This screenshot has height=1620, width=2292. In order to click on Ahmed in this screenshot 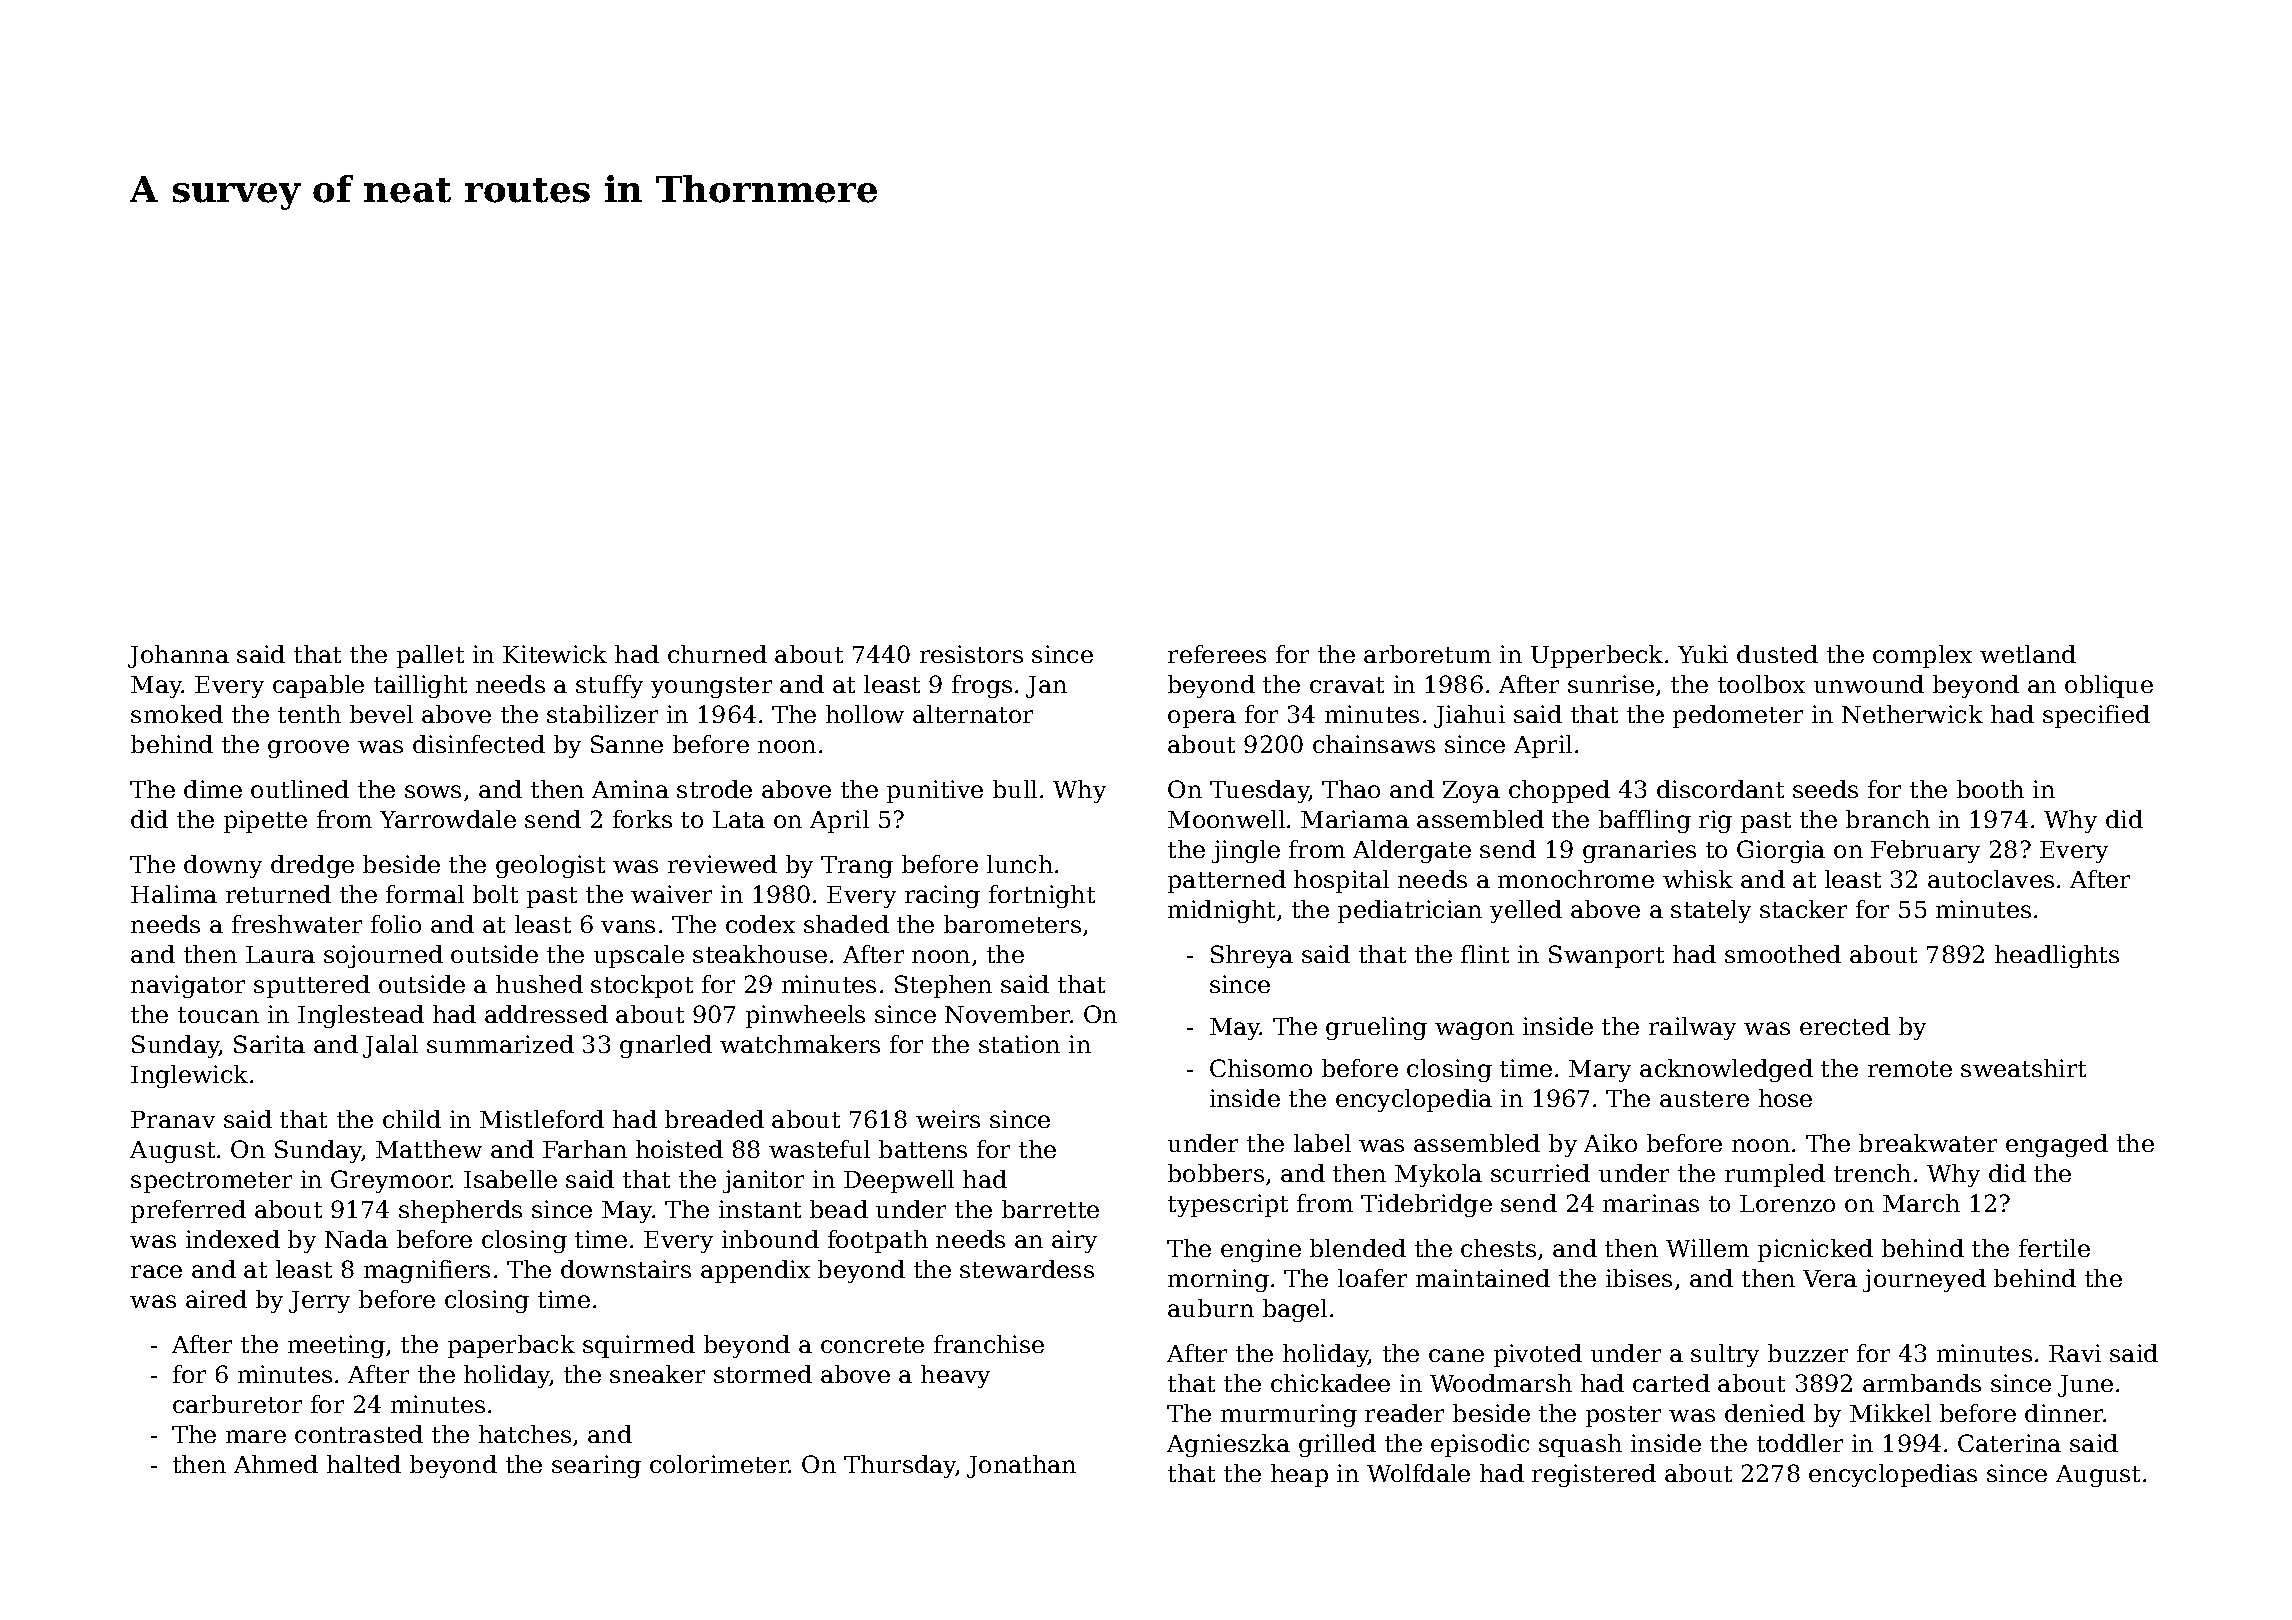, I will do `click(276, 1464)`.
